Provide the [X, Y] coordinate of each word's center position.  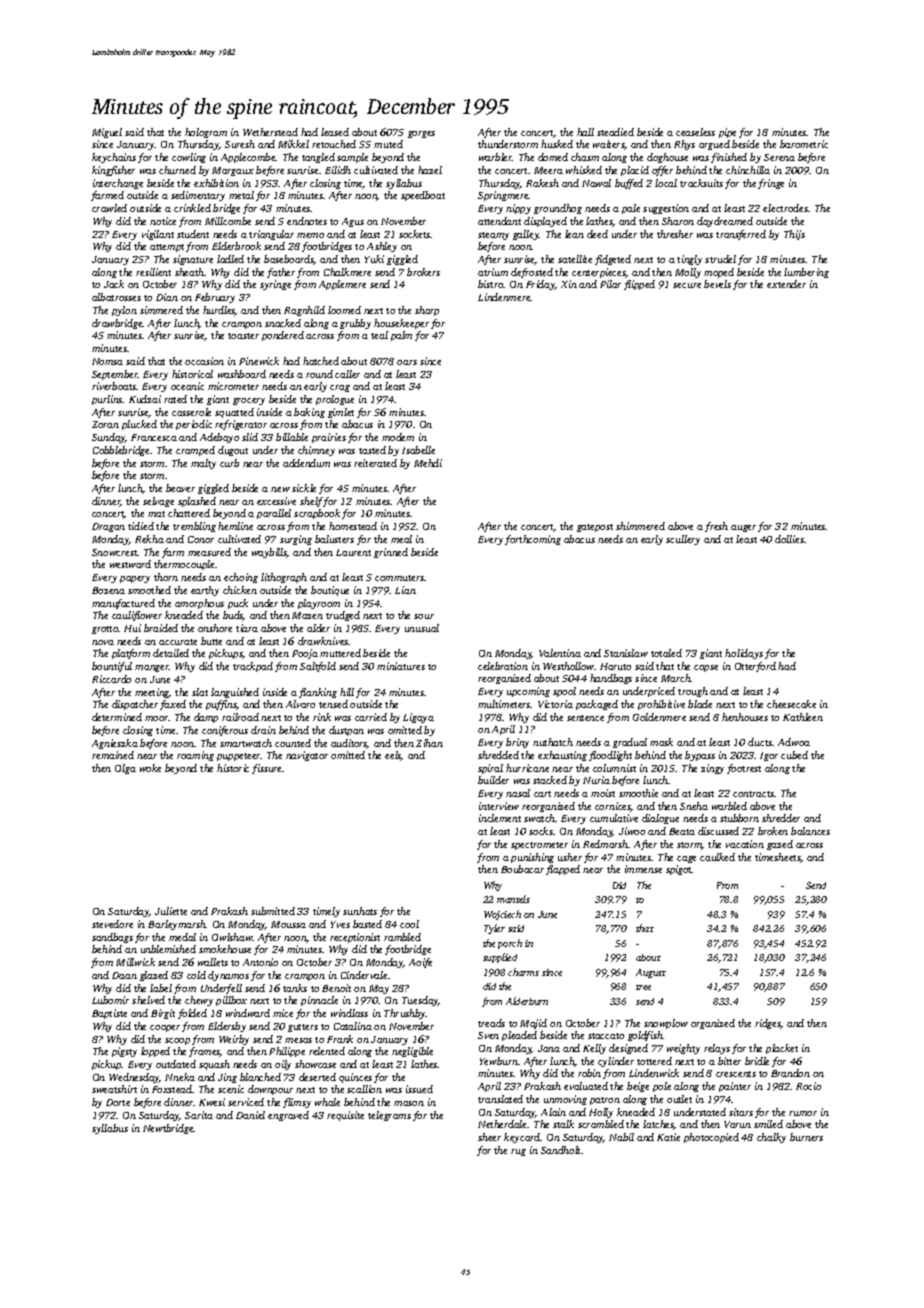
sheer [489, 1137]
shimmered [640, 526]
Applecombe [248, 158]
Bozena [108, 590]
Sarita [199, 1115]
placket [782, 1049]
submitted [273, 911]
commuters [400, 578]
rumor [803, 1113]
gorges [421, 134]
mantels [513, 899]
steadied [615, 132]
